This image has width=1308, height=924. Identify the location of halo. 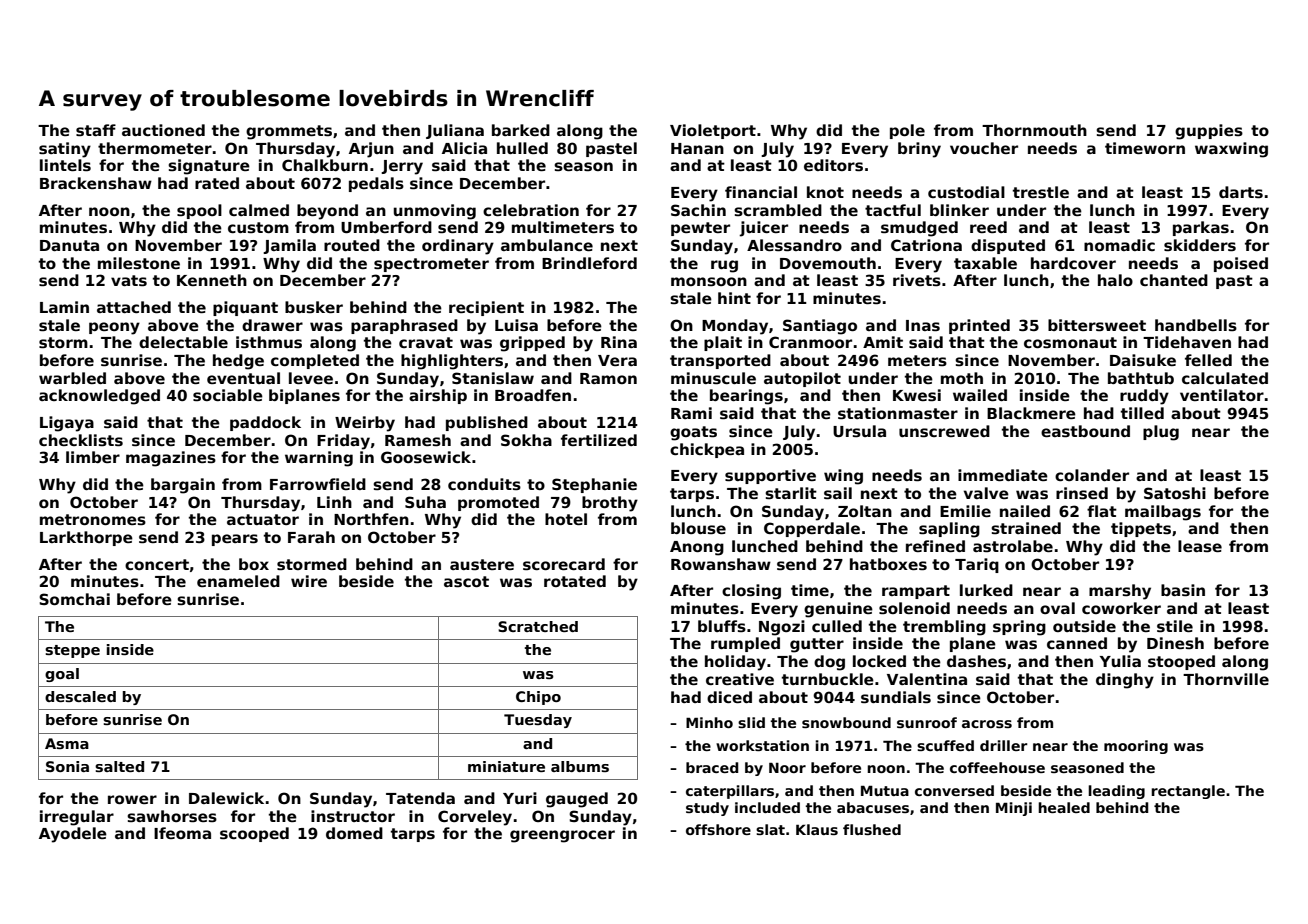
(1115, 280).
